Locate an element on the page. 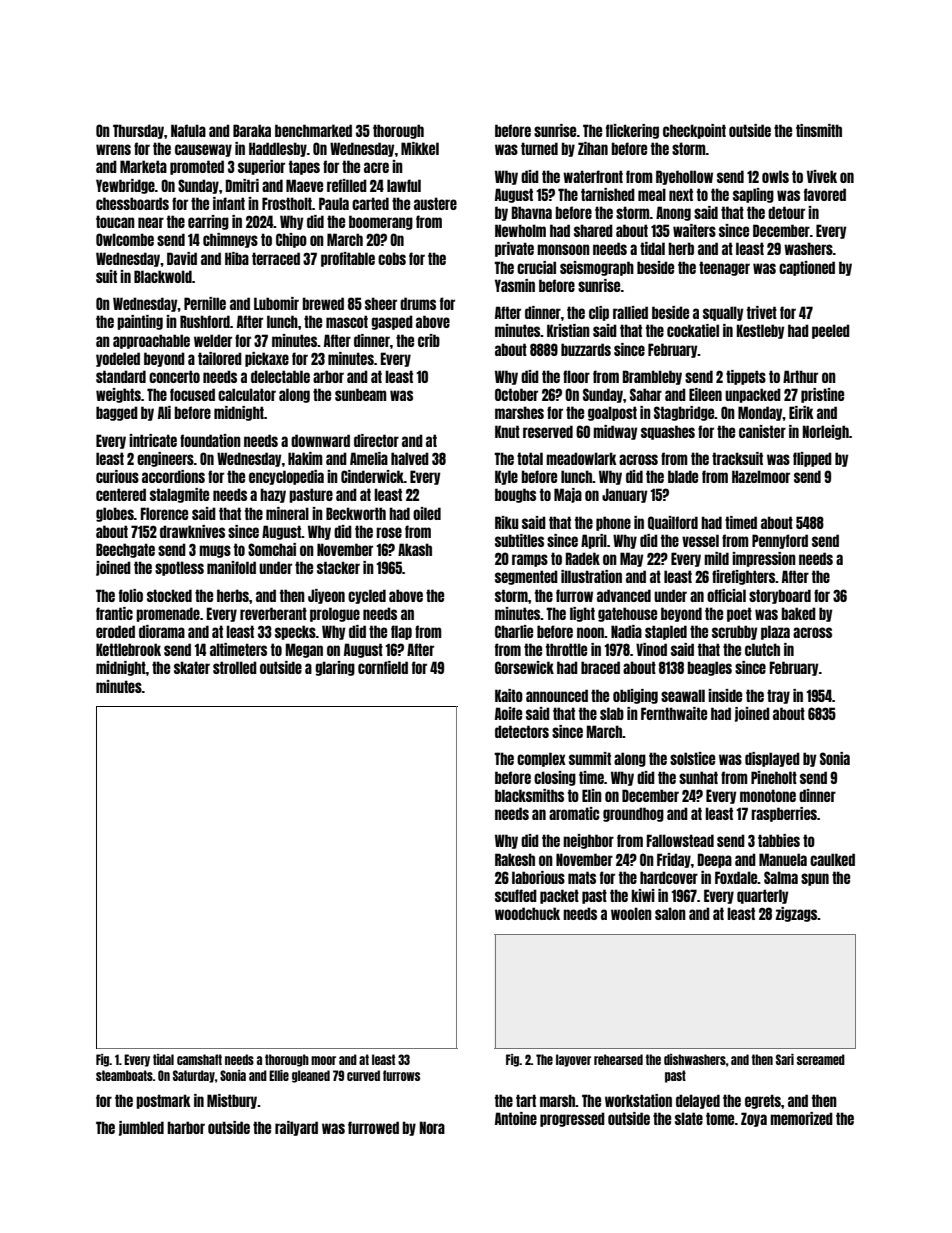 The image size is (952, 1233). Pennyford is located at coordinates (780, 541).
